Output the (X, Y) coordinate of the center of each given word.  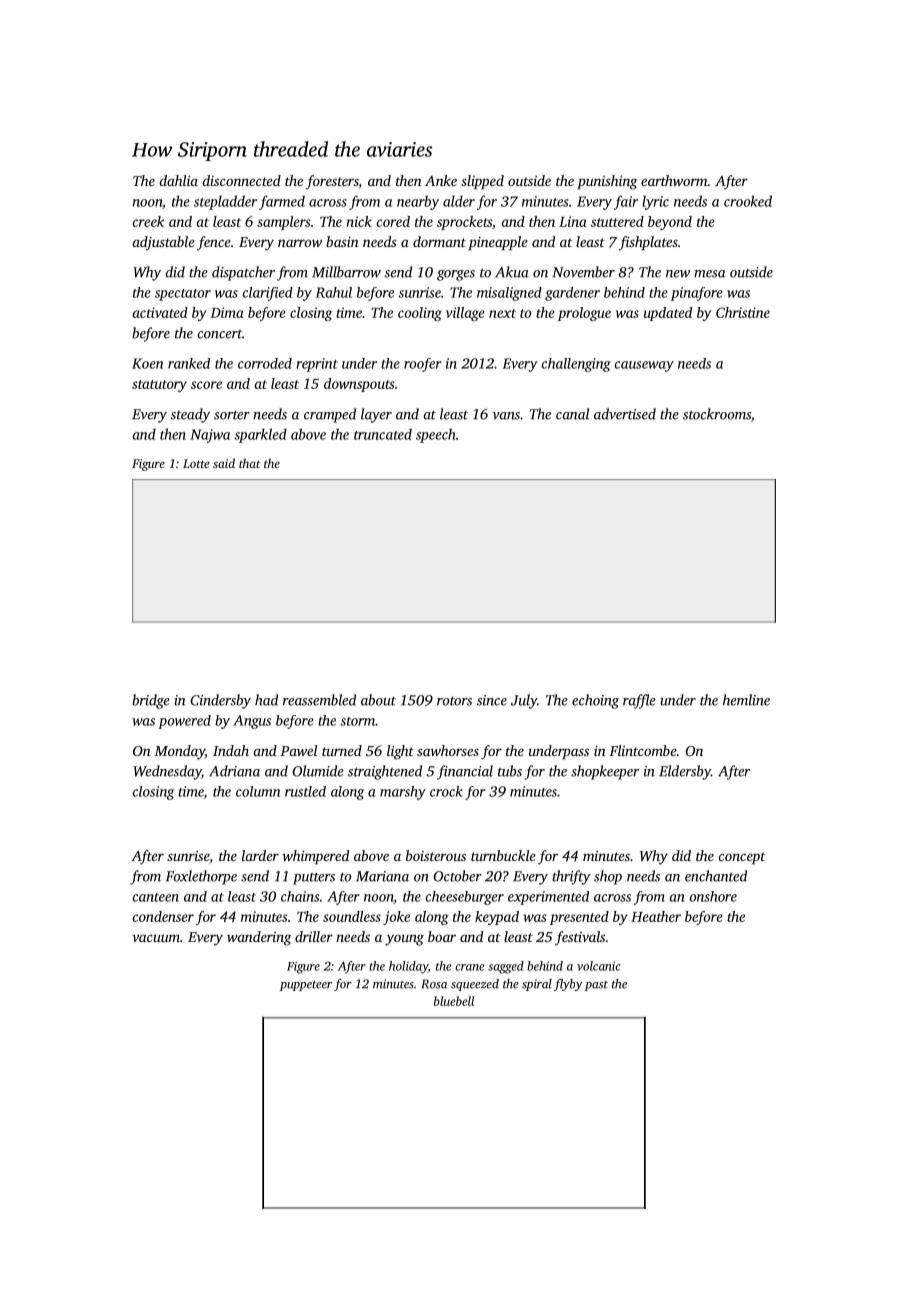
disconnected (241, 180)
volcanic (598, 966)
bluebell (454, 1001)
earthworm (674, 180)
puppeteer (306, 986)
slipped (482, 182)
